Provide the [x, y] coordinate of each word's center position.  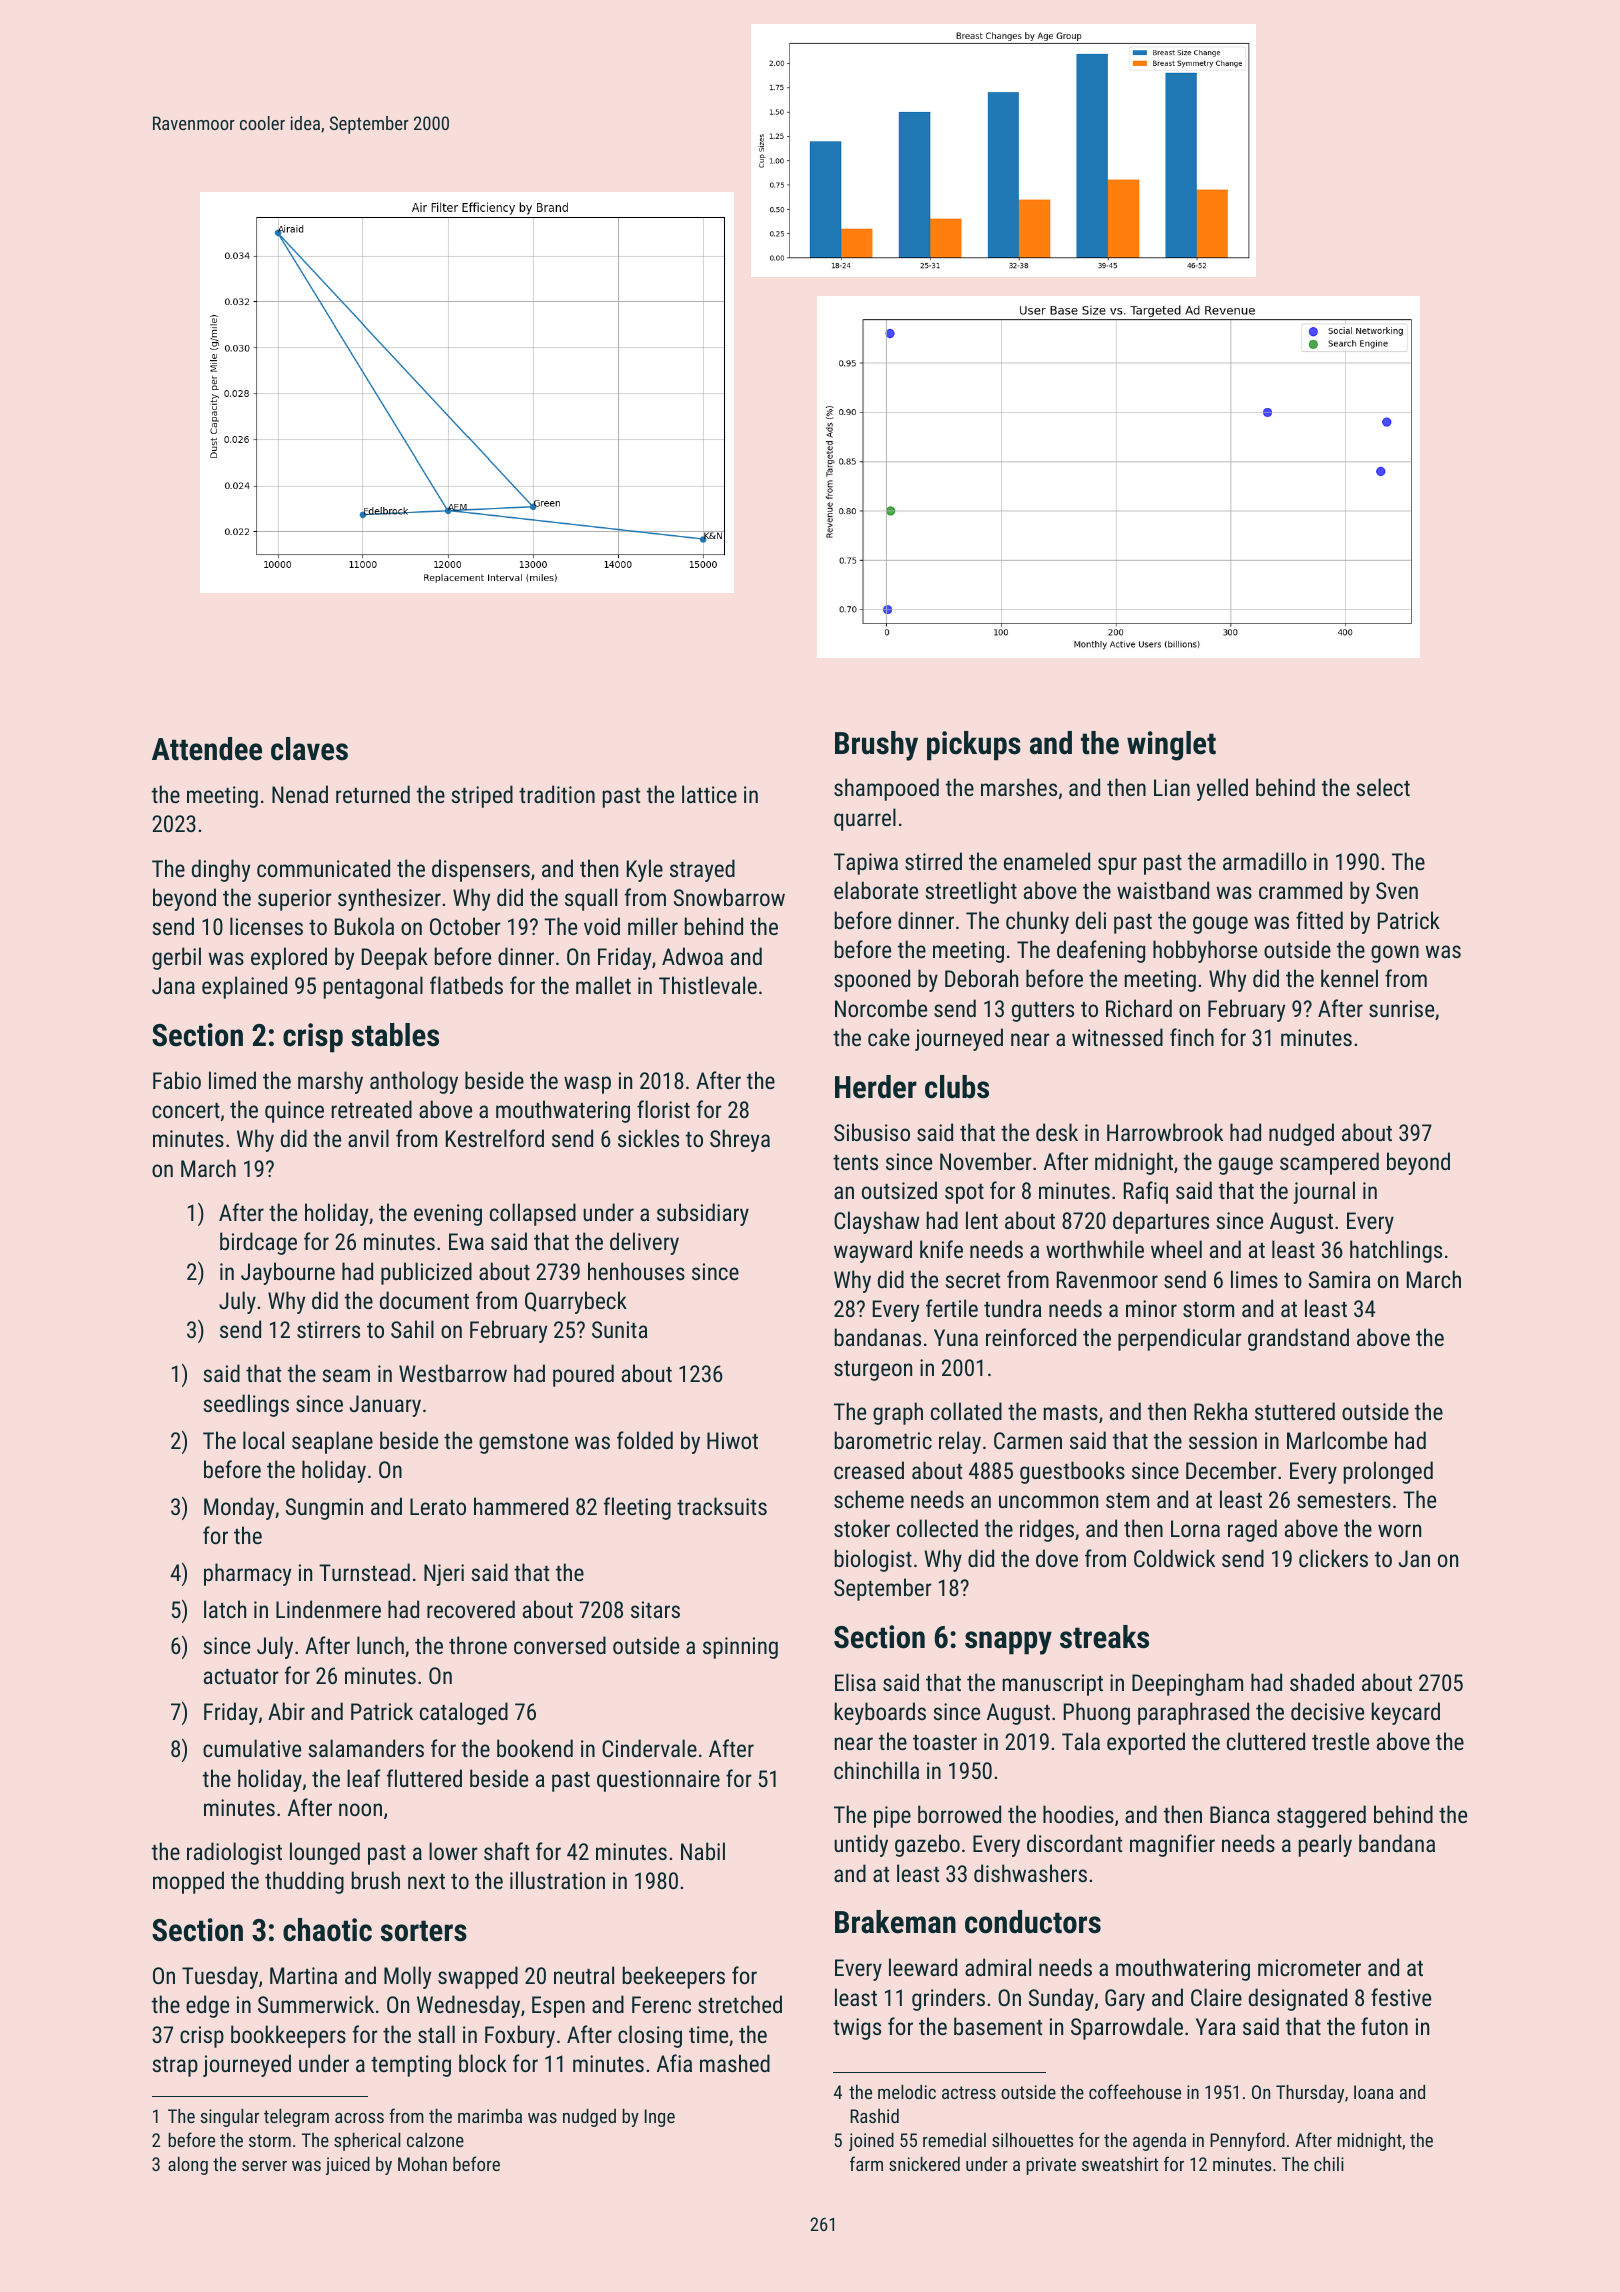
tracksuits [722, 1506]
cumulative [252, 1748]
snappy [1008, 1643]
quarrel [865, 819]
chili [1329, 2164]
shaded [1322, 1682]
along [188, 2166]
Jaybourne [288, 1273]
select [1383, 787]
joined [871, 2142]
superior [295, 900]
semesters [1344, 1500]
